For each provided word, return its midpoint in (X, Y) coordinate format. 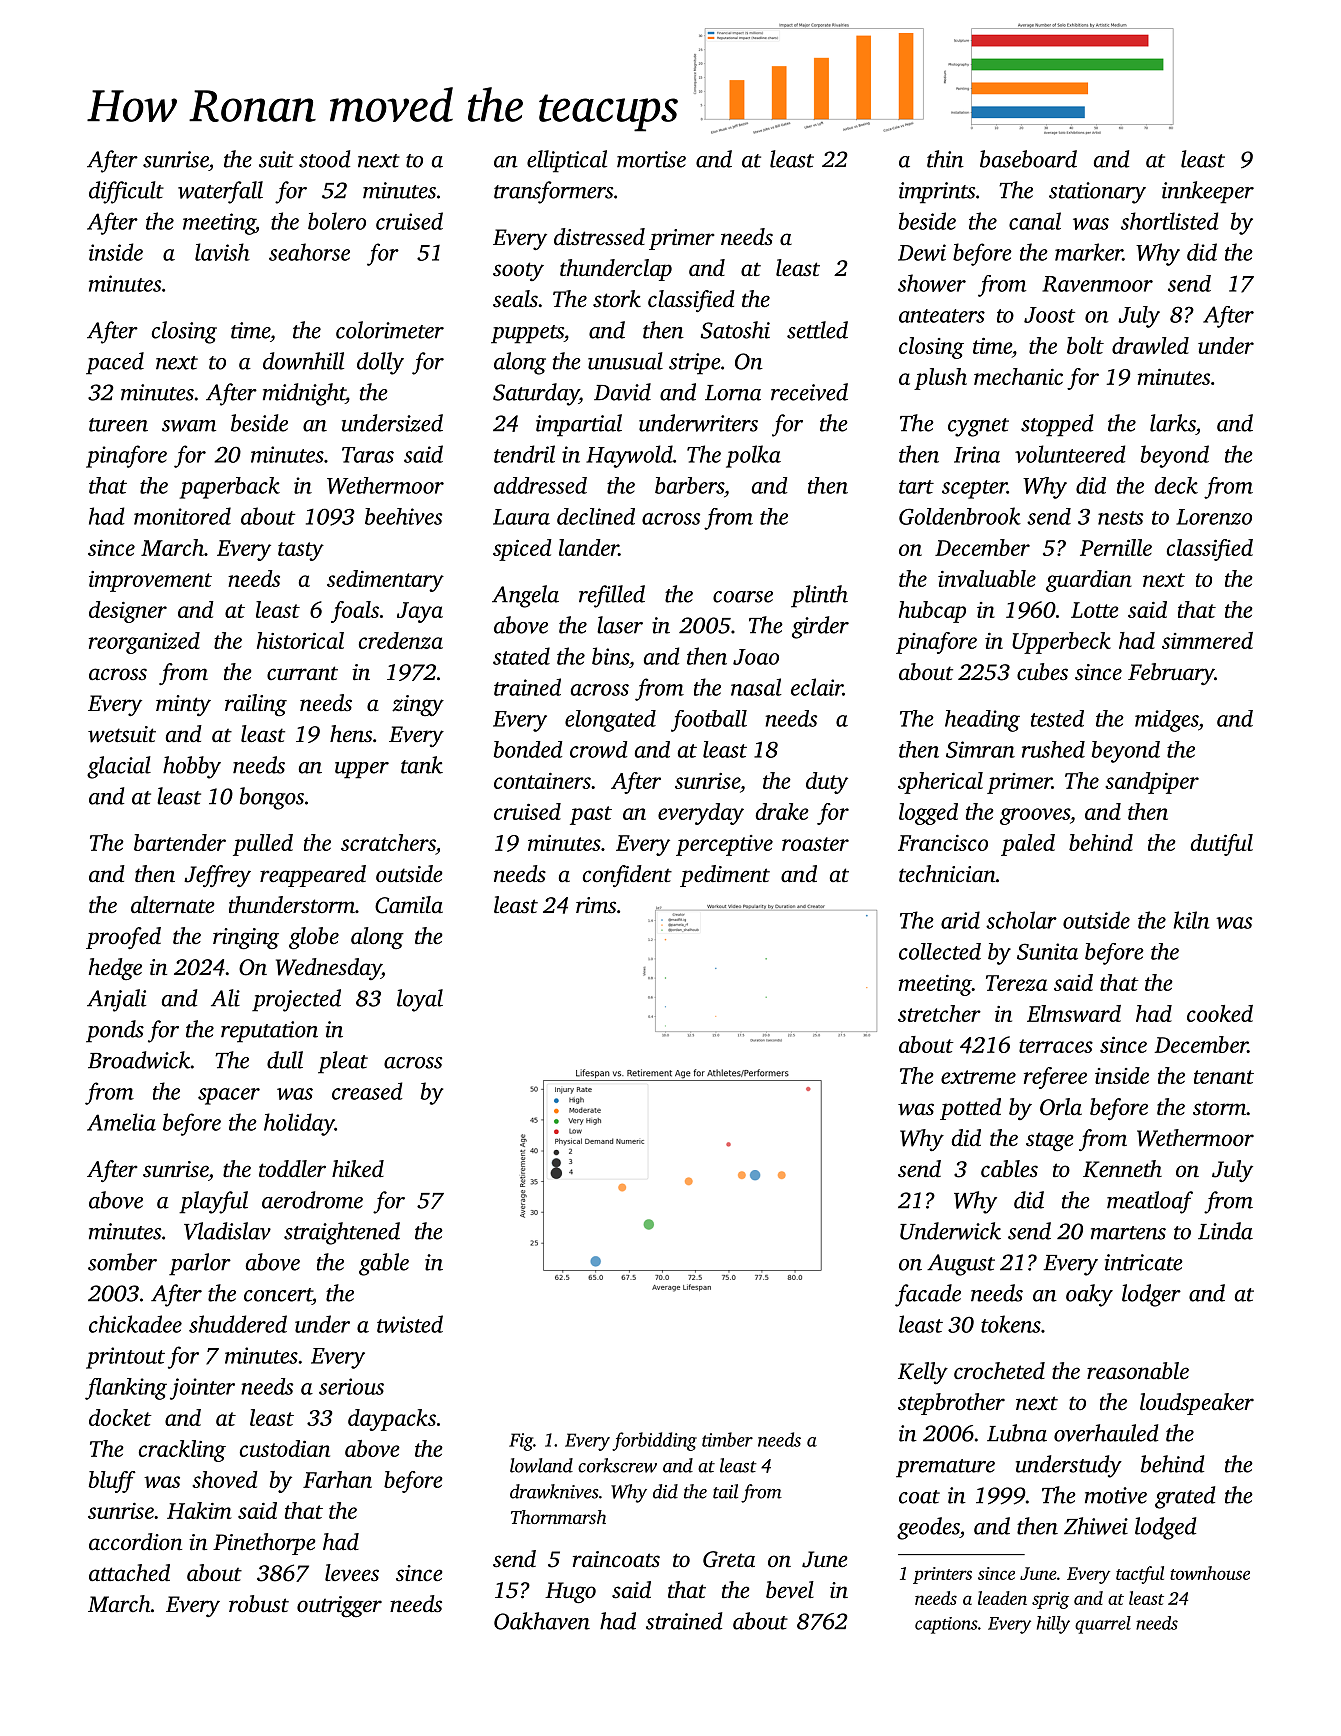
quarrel (1103, 1625)
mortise (651, 159)
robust (259, 1604)
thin (945, 159)
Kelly (923, 1373)
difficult (126, 192)
